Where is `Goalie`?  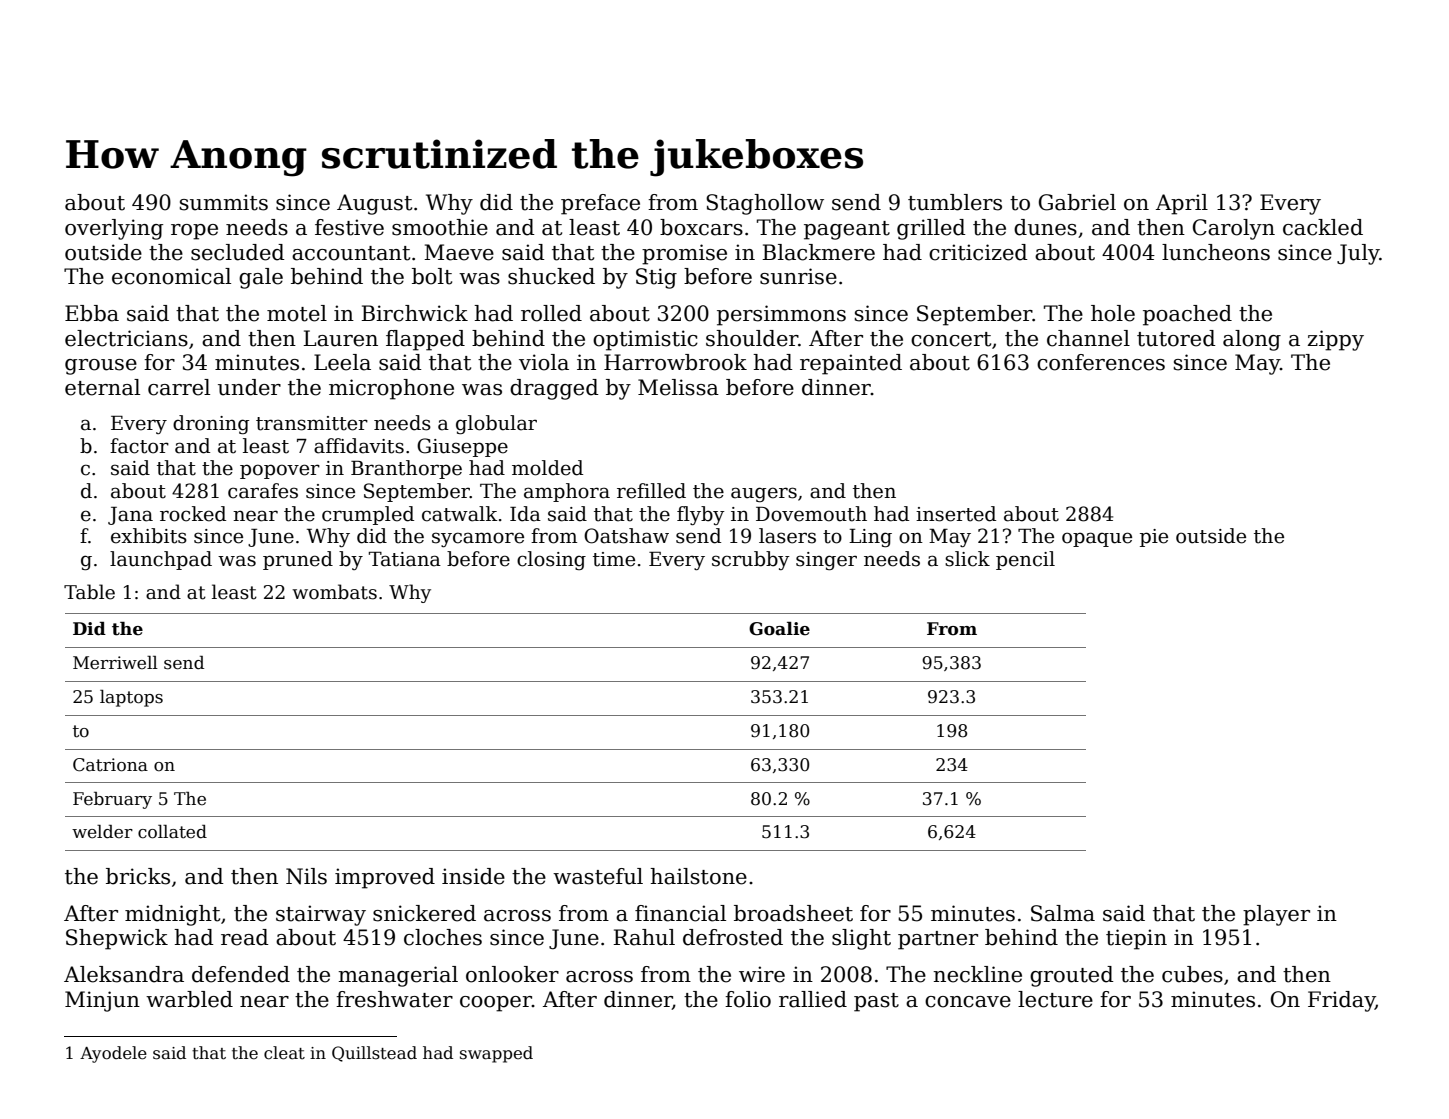 Goalie is located at coordinates (779, 629).
